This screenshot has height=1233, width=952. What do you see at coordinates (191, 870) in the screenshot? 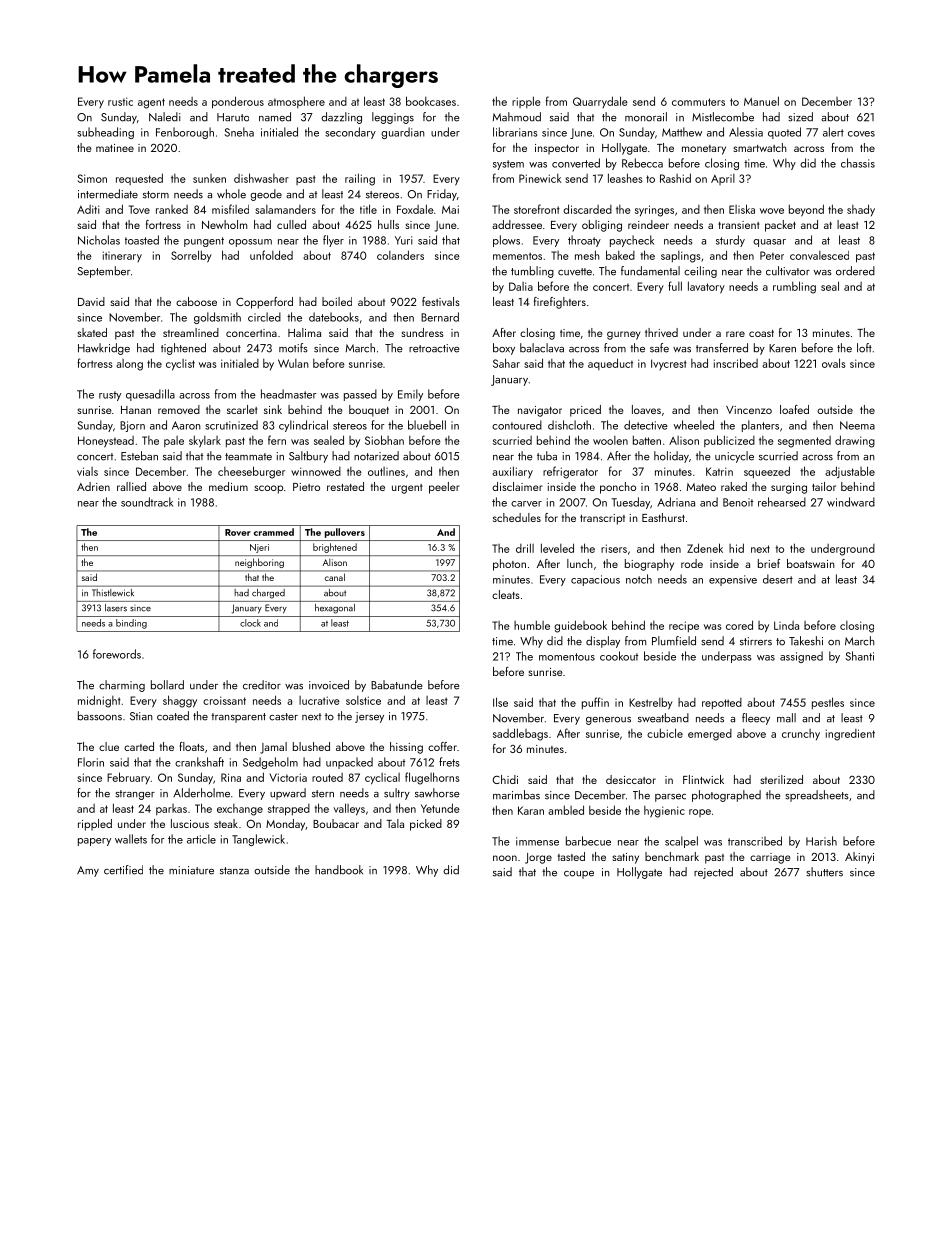
I see `miniature` at bounding box center [191, 870].
